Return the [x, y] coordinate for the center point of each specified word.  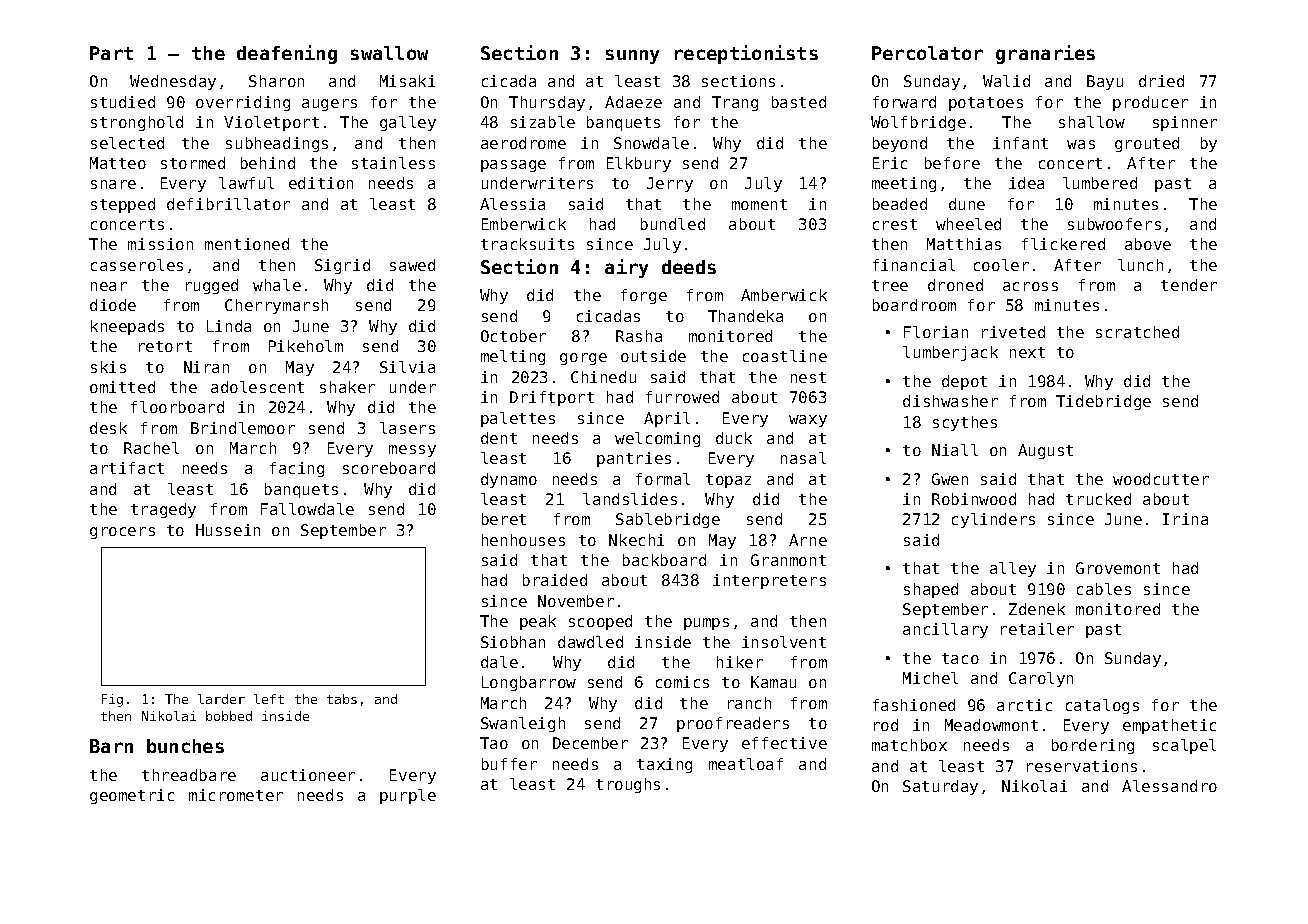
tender [1189, 285]
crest [895, 224]
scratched [1137, 332]
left [269, 699]
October [513, 336]
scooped [600, 622]
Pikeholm [306, 346]
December [590, 743]
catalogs [1102, 706]
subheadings [277, 144]
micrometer [236, 795]
